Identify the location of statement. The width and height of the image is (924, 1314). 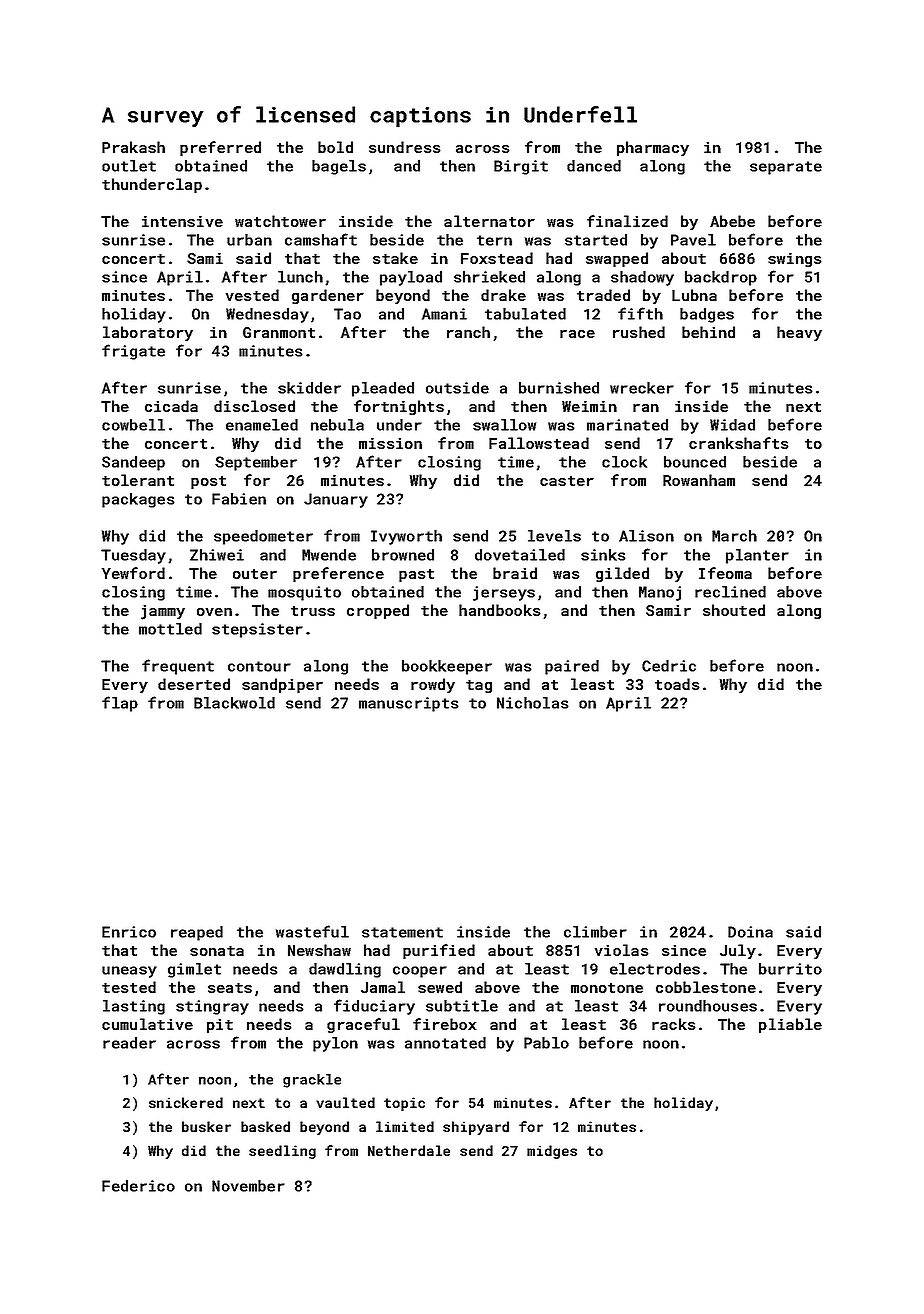
(402, 932).
